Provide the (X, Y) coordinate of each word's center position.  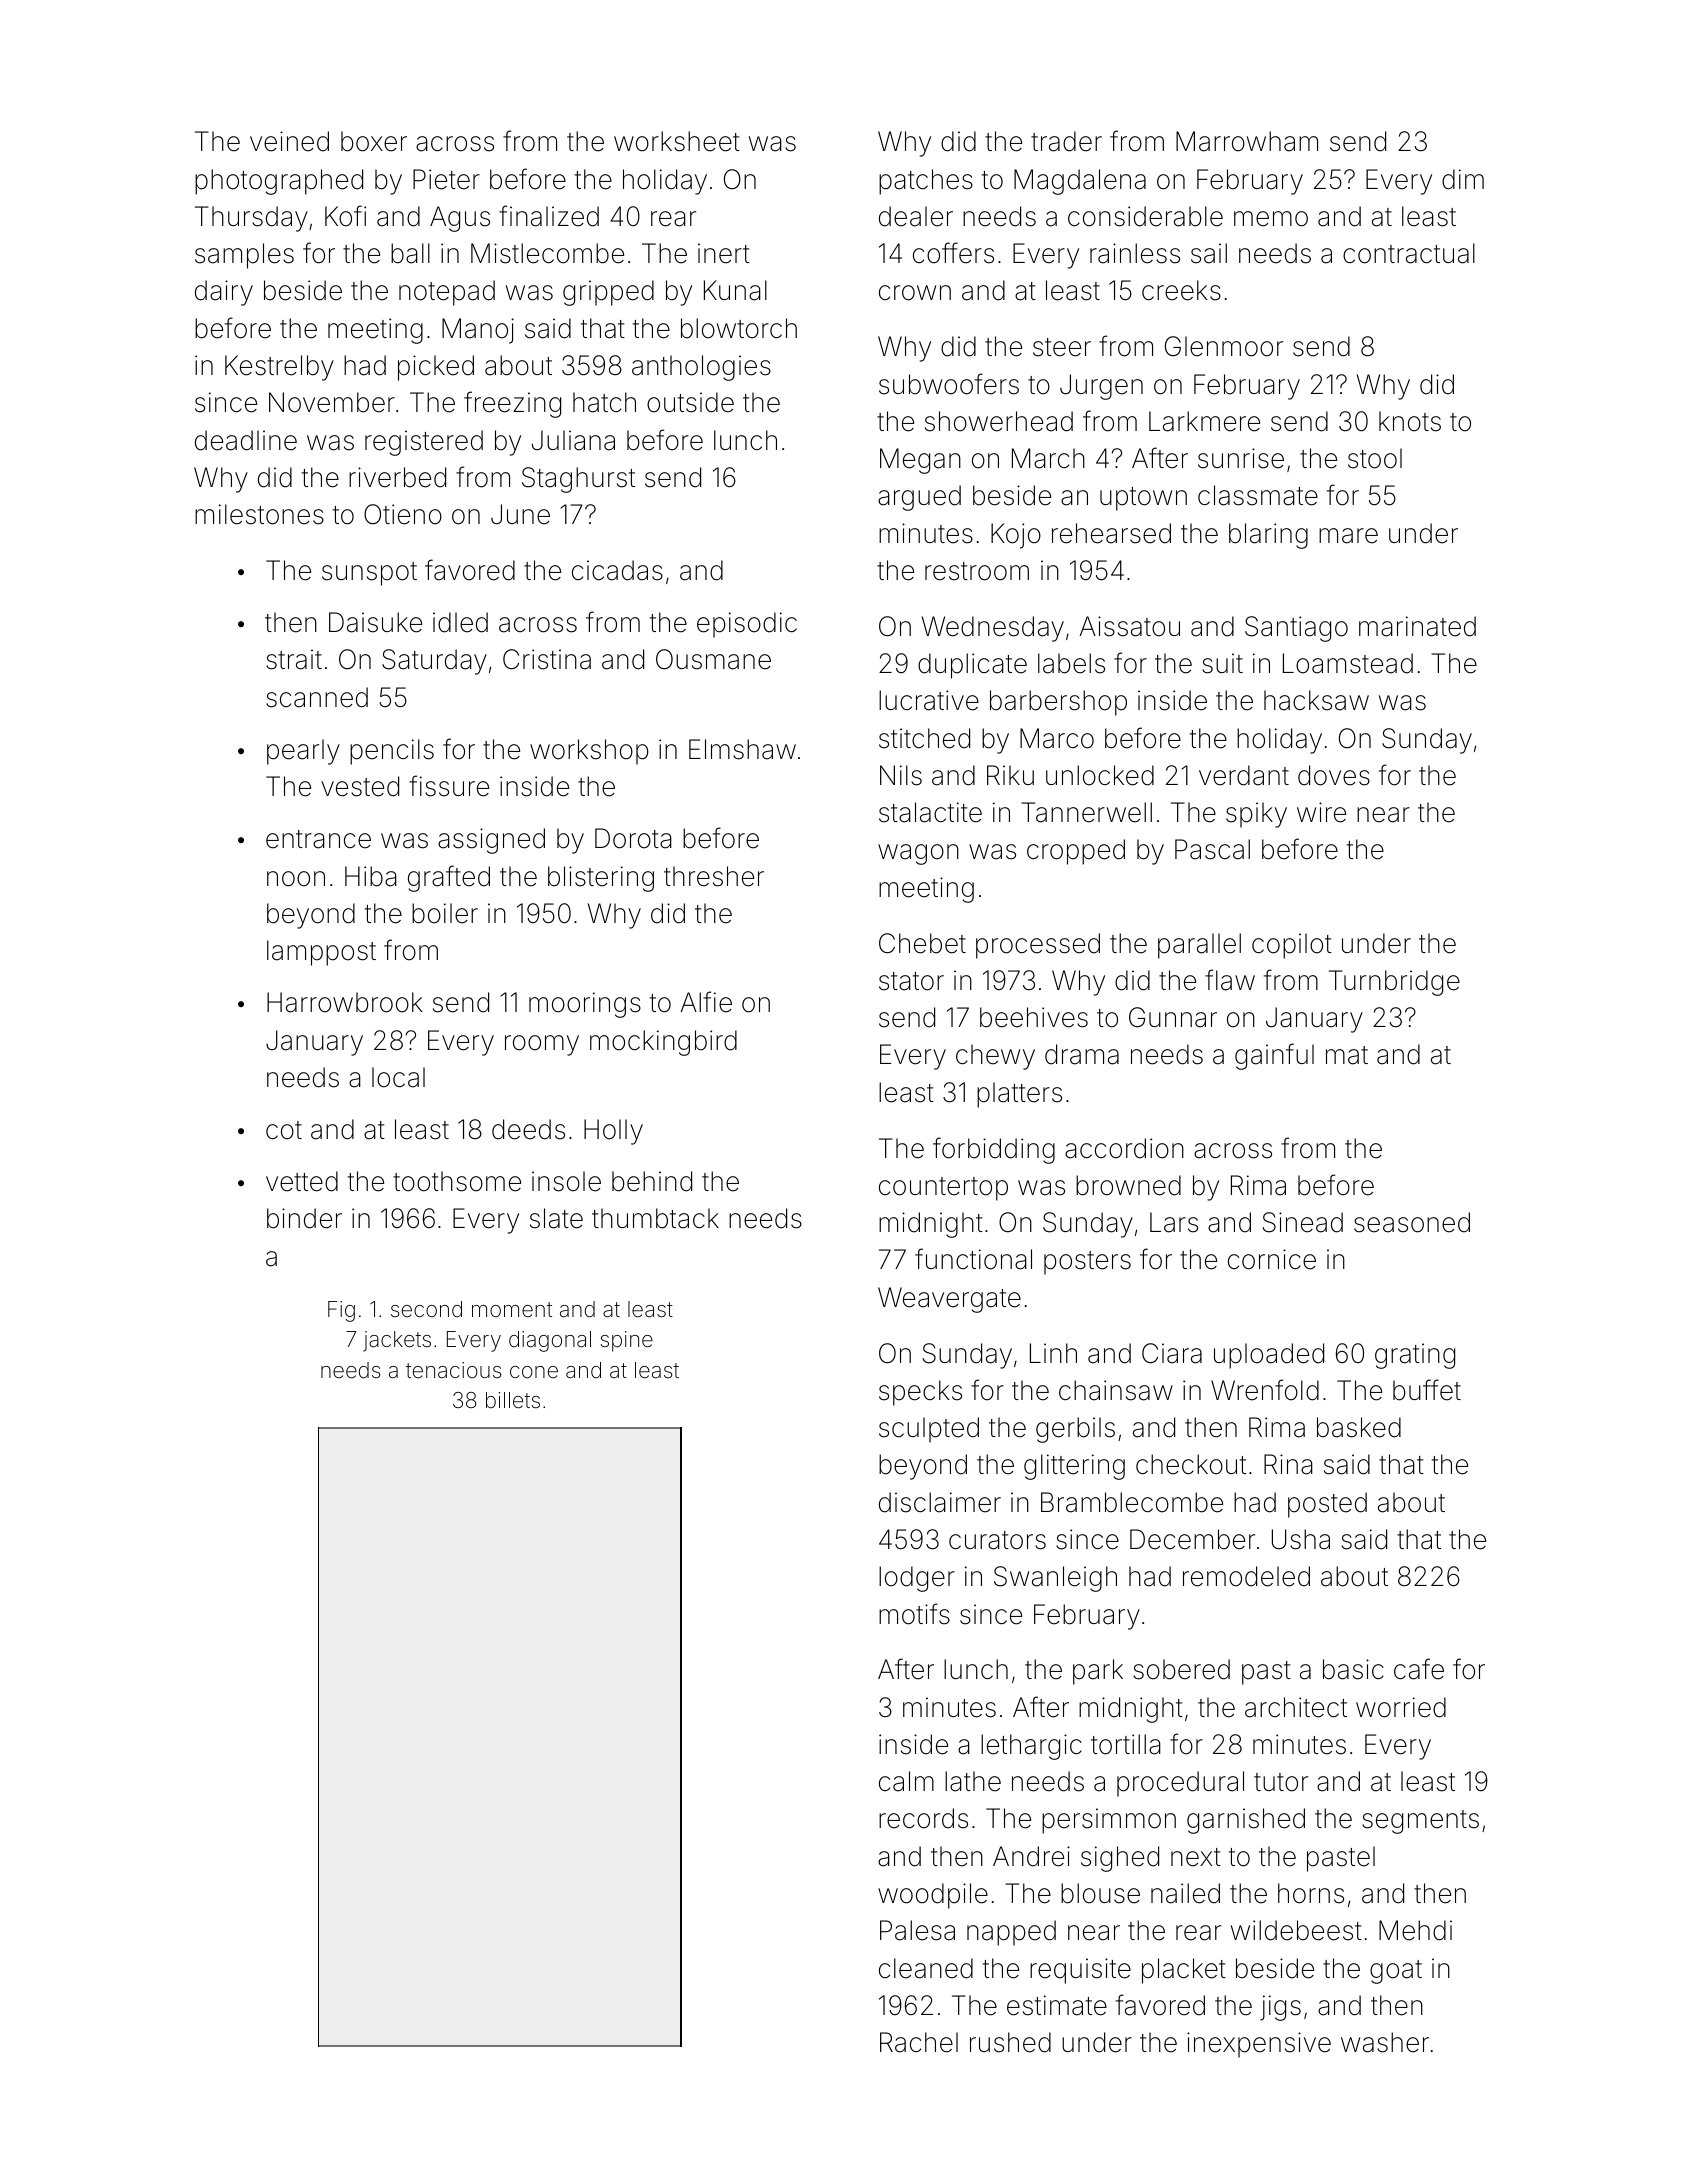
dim (1463, 179)
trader (1066, 141)
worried (1401, 1707)
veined (289, 141)
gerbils (1075, 1430)
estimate (1057, 2005)
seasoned (1412, 1222)
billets (513, 1400)
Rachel (919, 2042)
